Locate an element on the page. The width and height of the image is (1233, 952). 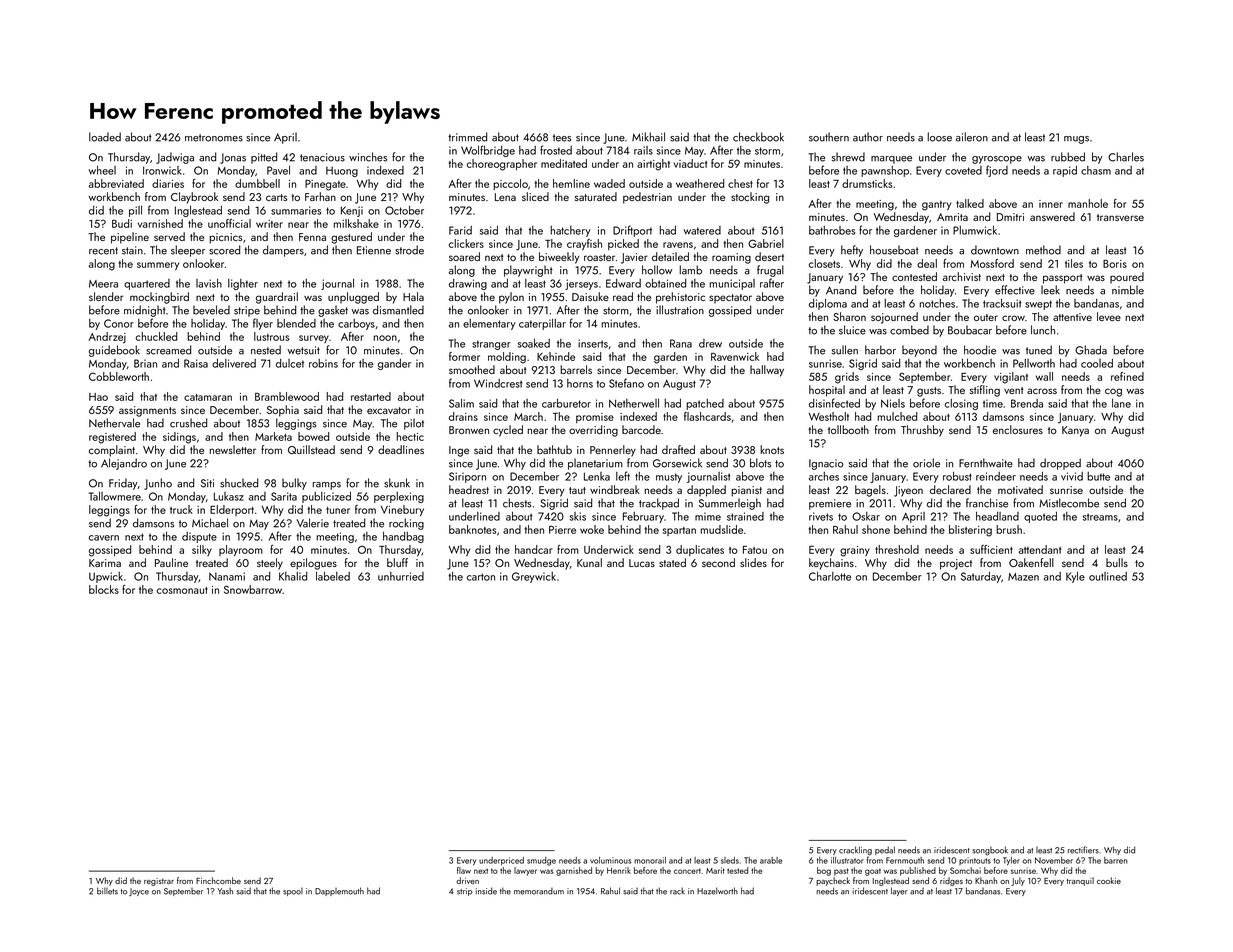
tenacious is located at coordinates (322, 157).
